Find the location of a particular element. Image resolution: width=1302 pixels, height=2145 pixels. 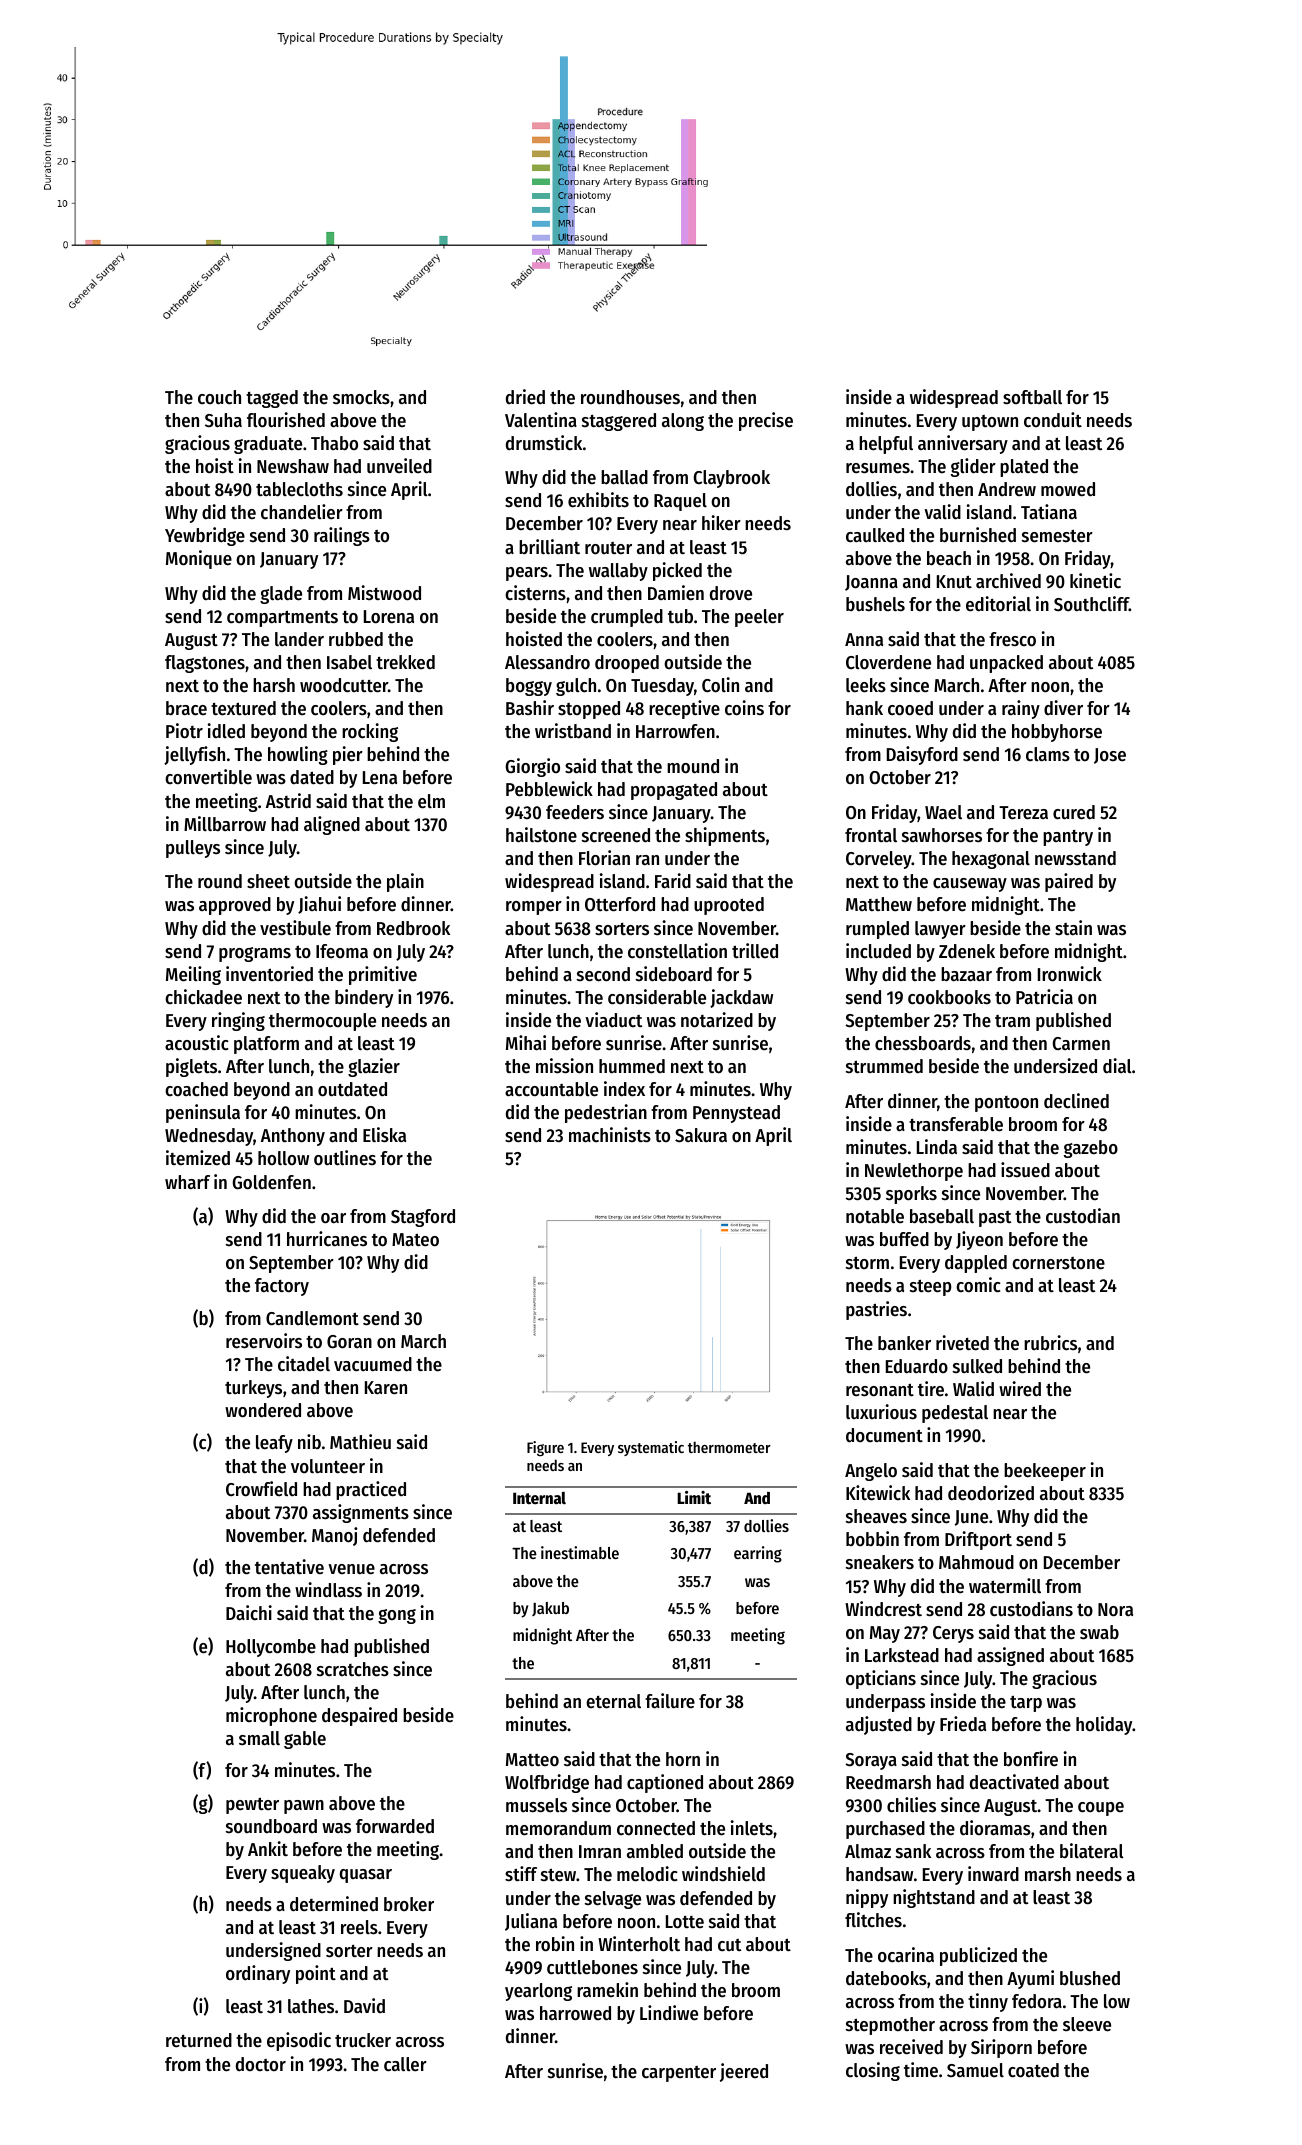

returned is located at coordinates (199, 2040).
